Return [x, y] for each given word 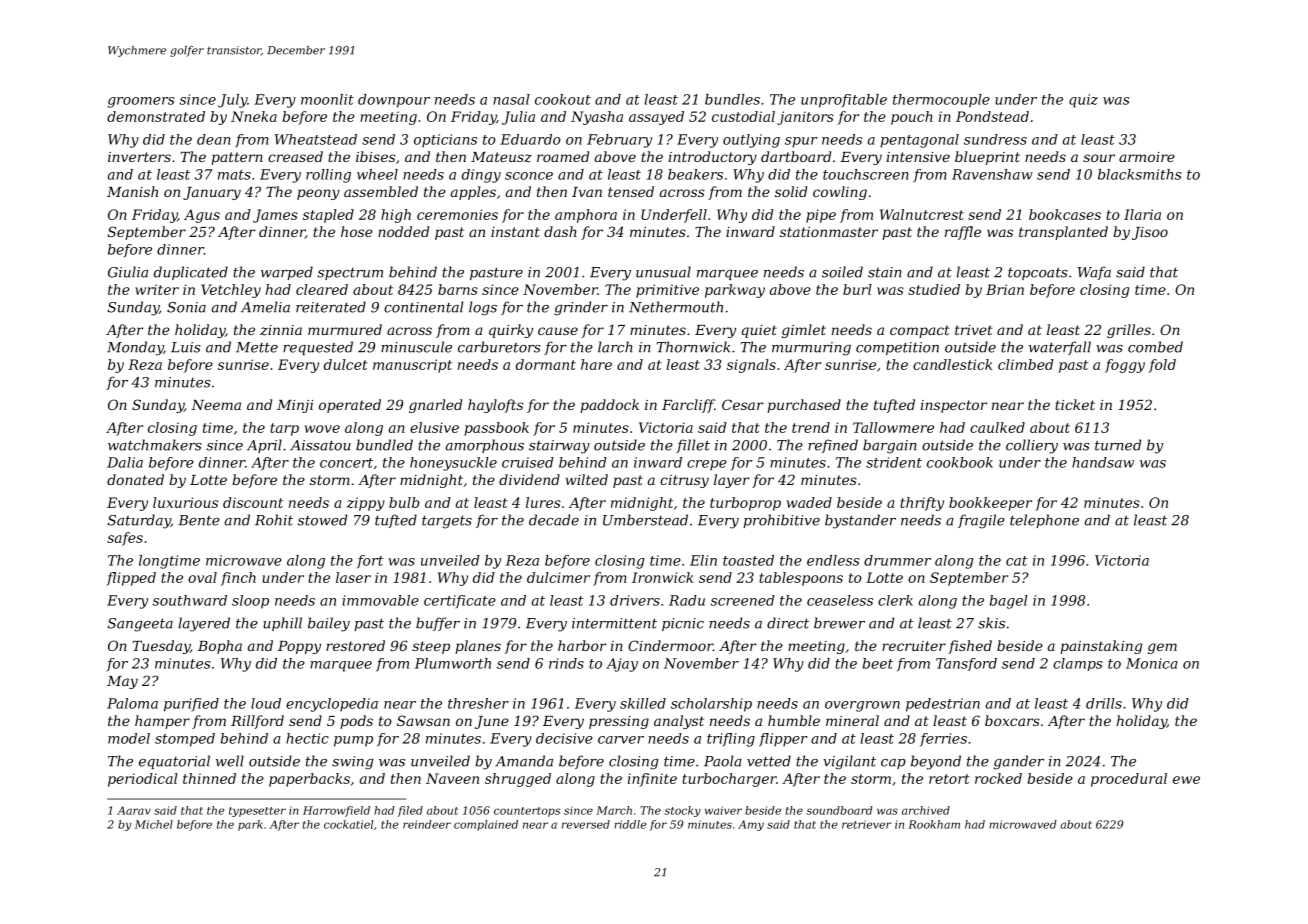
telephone [1044, 521]
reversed [586, 824]
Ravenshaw [992, 174]
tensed [631, 191]
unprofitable [844, 101]
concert [346, 463]
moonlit [327, 99]
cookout [563, 99]
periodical [143, 780]
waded [809, 502]
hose [357, 231]
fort [370, 562]
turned [1118, 445]
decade [554, 520]
